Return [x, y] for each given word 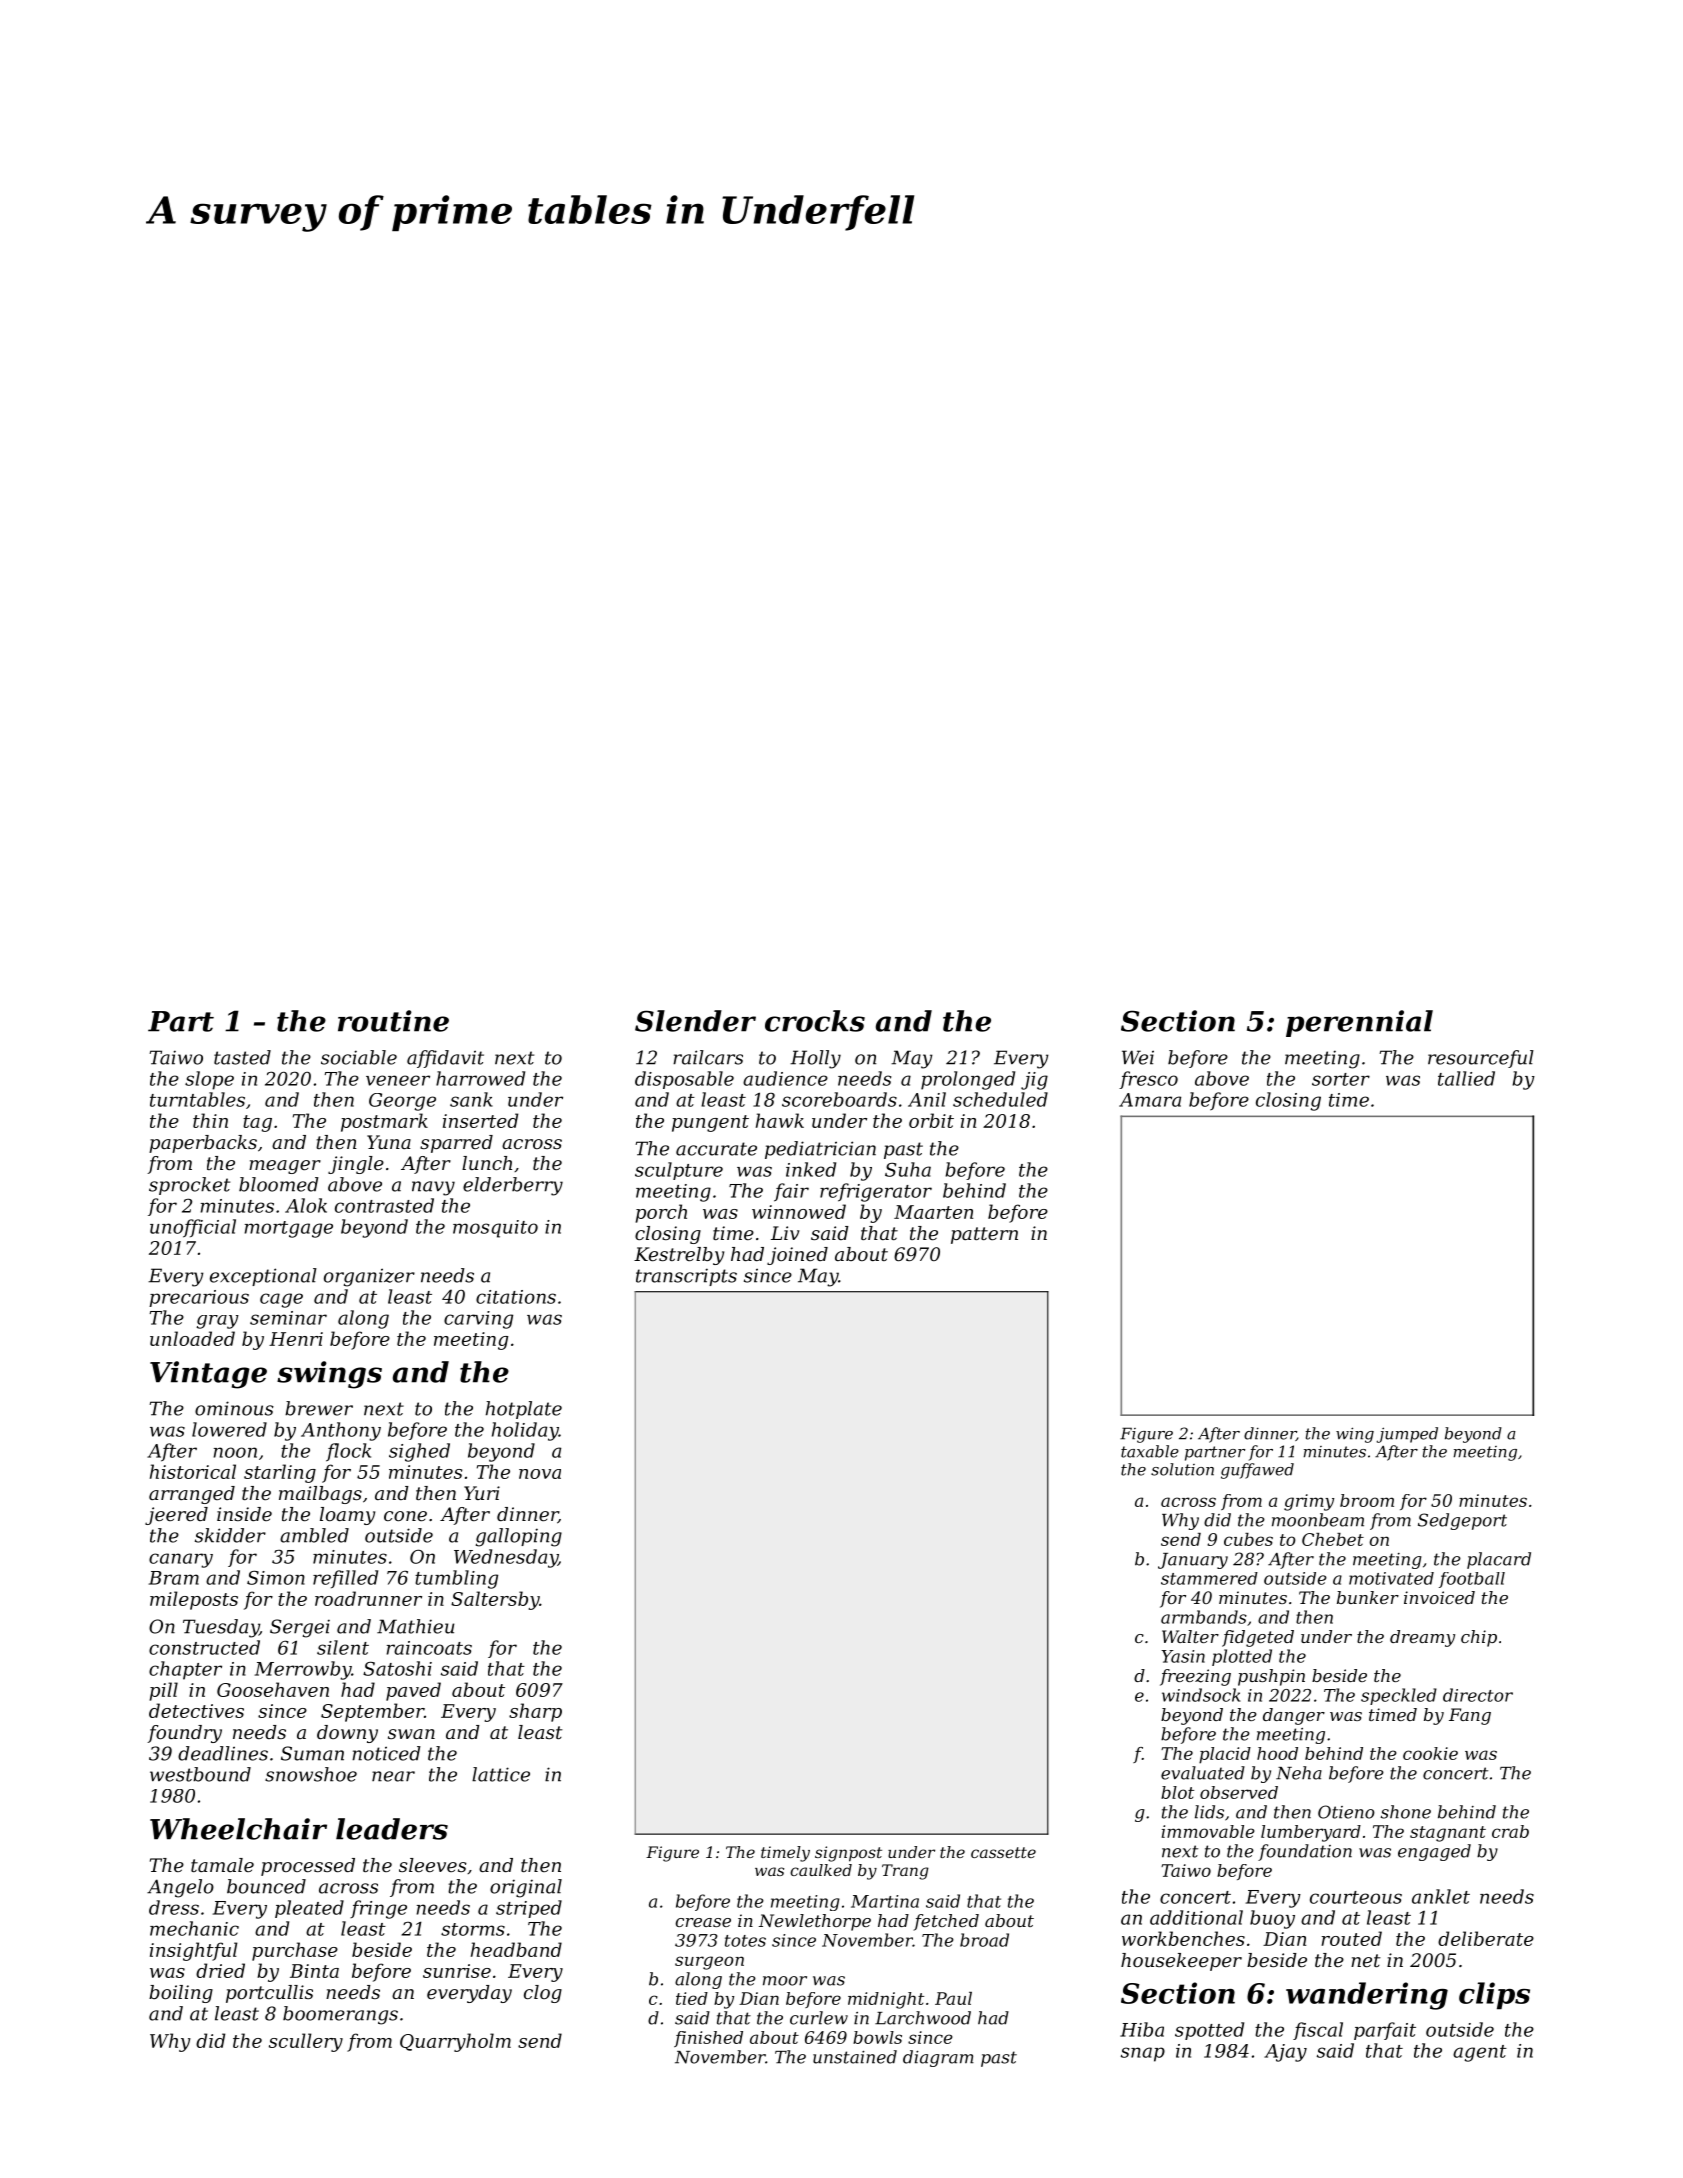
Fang [1470, 1716]
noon [235, 1452]
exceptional [263, 1277]
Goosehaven [273, 1689]
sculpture [679, 1171]
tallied [1466, 1078]
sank [471, 1099]
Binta [314, 1971]
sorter [1341, 1079]
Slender [695, 1021]
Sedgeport [1462, 1521]
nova [540, 1474]
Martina [885, 1901]
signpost [848, 1854]
